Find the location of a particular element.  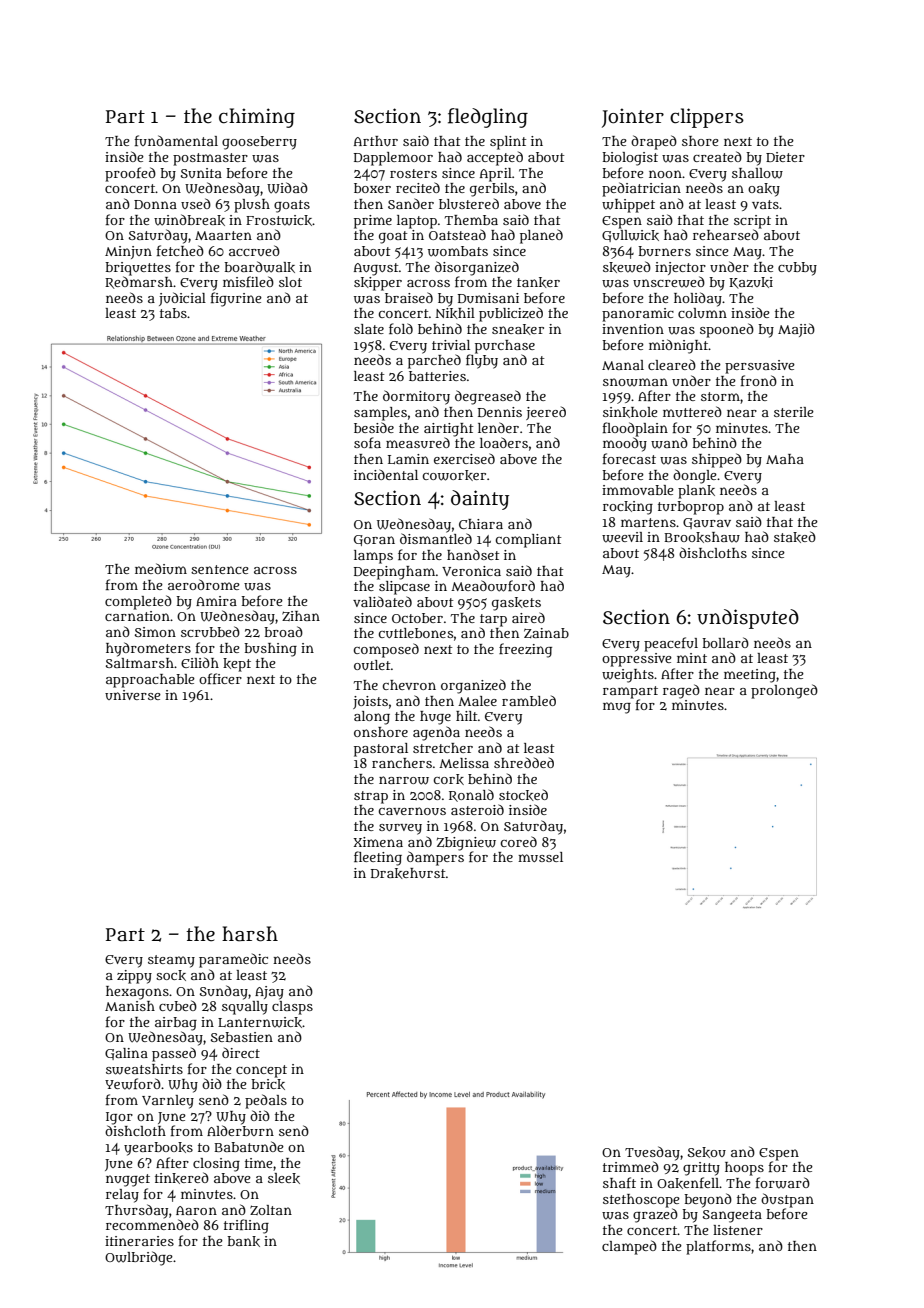

gooseberry is located at coordinates (259, 143).
